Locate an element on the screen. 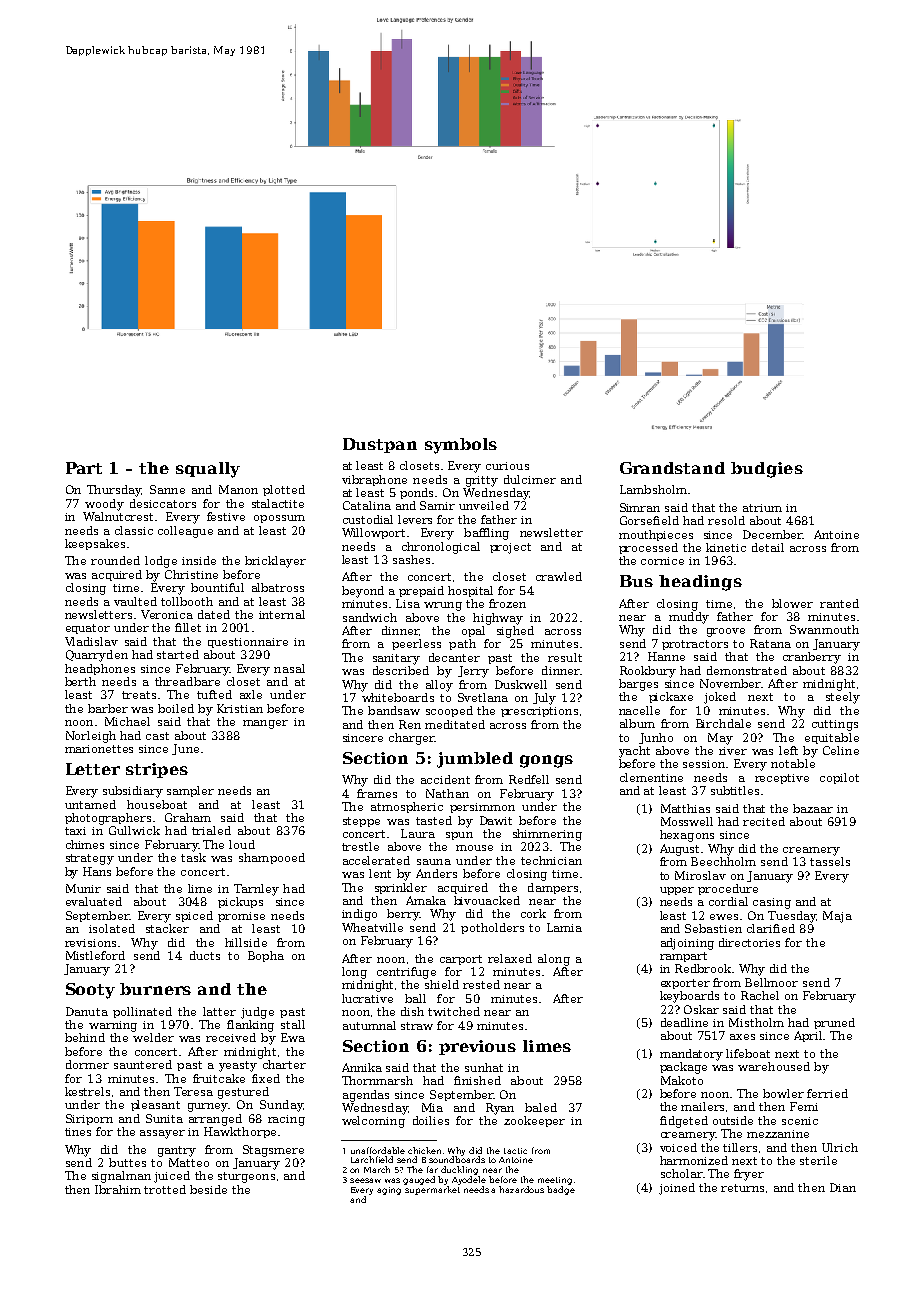 Image resolution: width=924 pixels, height=1308 pixels. processed is located at coordinates (648, 548).
